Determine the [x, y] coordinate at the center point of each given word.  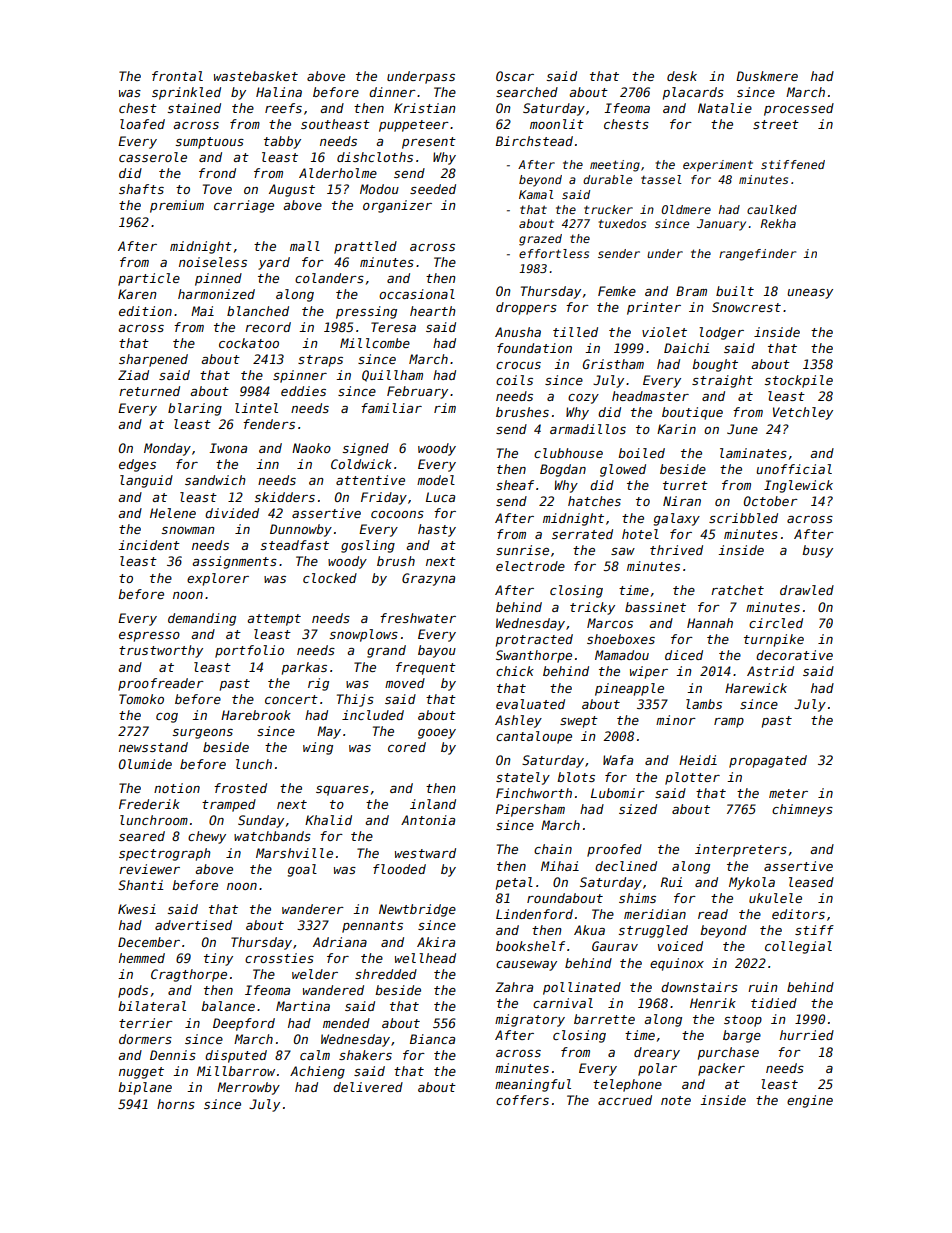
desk [682, 76]
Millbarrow [236, 1071]
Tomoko [141, 699]
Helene [173, 513]
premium [177, 206]
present [429, 143]
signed [365, 449]
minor [676, 720]
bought [715, 365]
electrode [530, 566]
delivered [368, 1087]
